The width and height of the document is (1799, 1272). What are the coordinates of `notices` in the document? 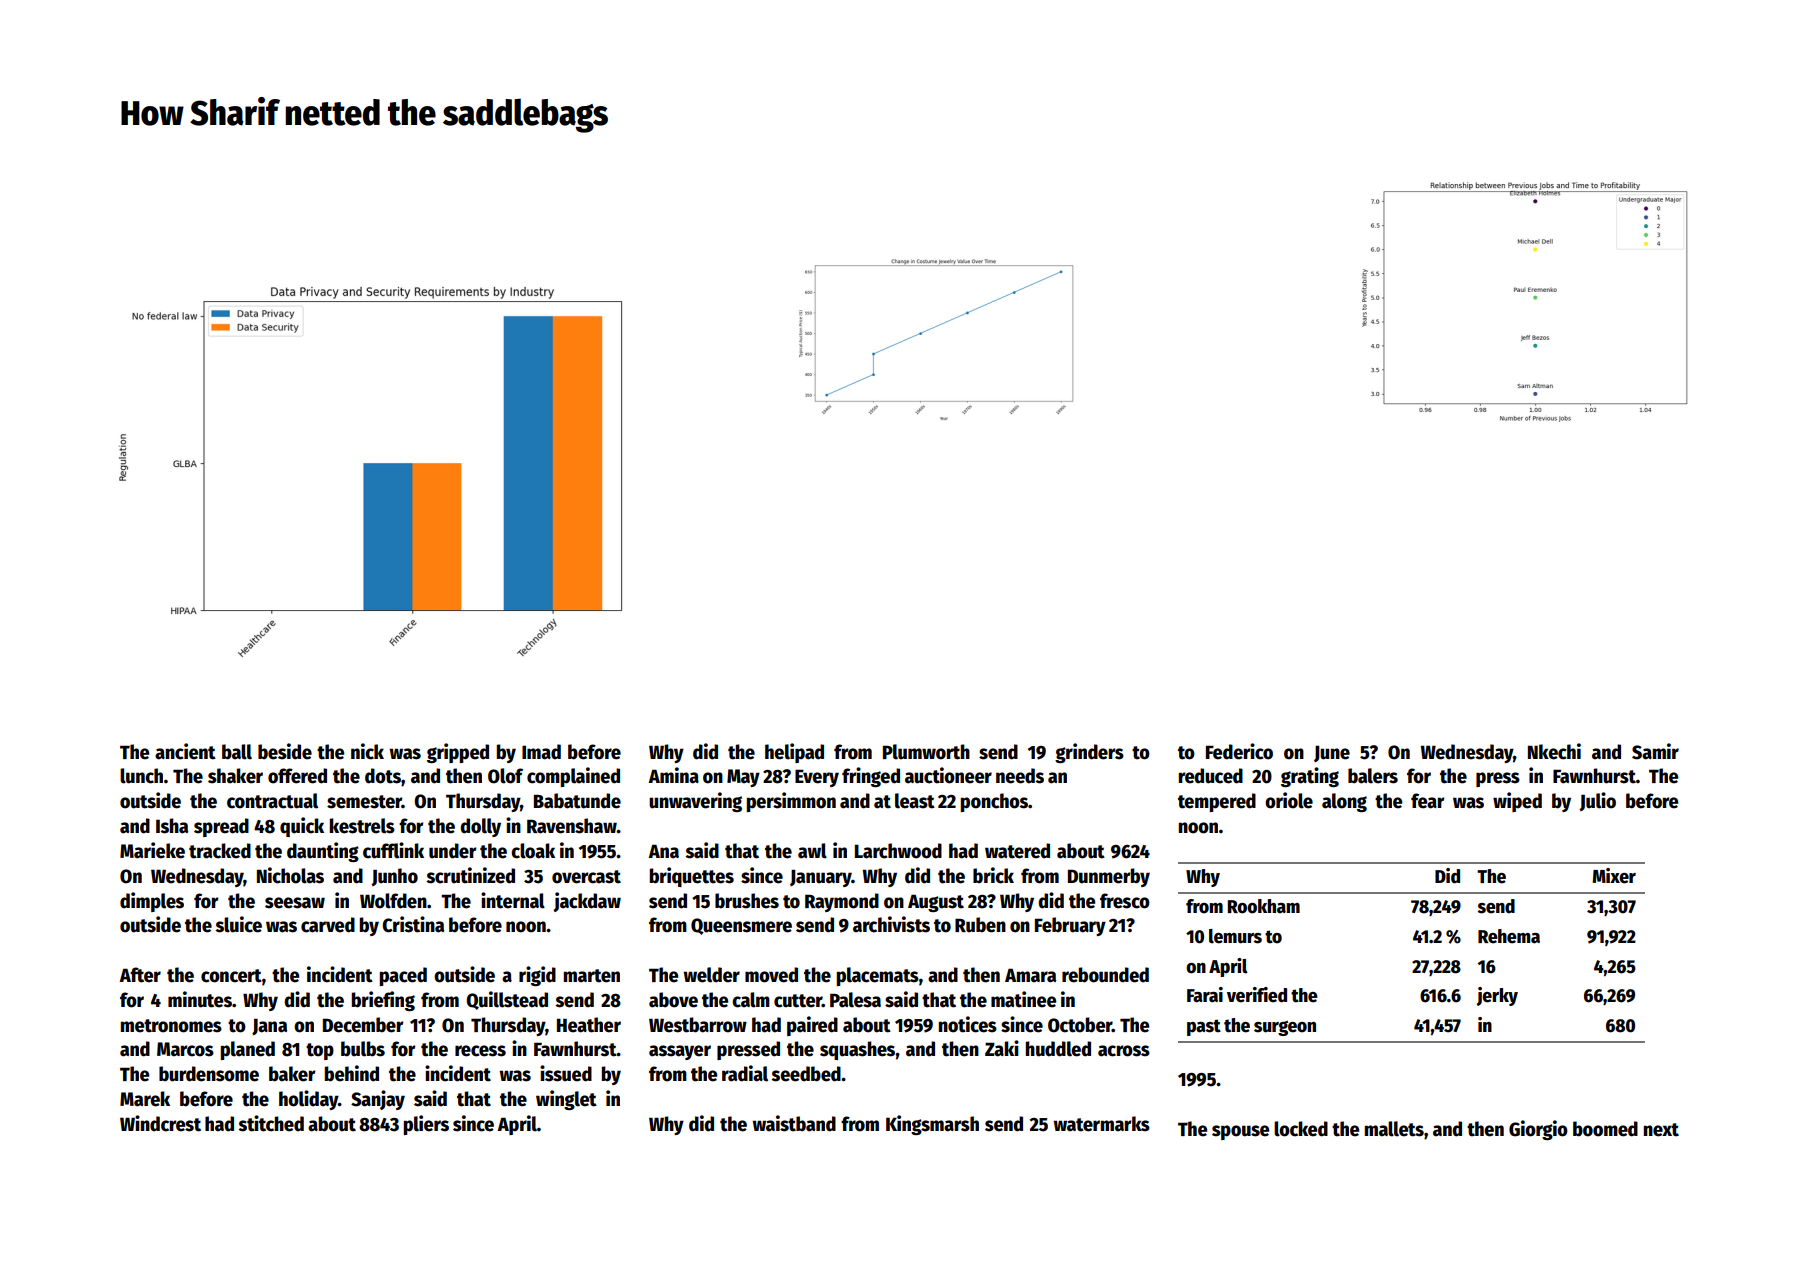 It's located at (967, 1024).
